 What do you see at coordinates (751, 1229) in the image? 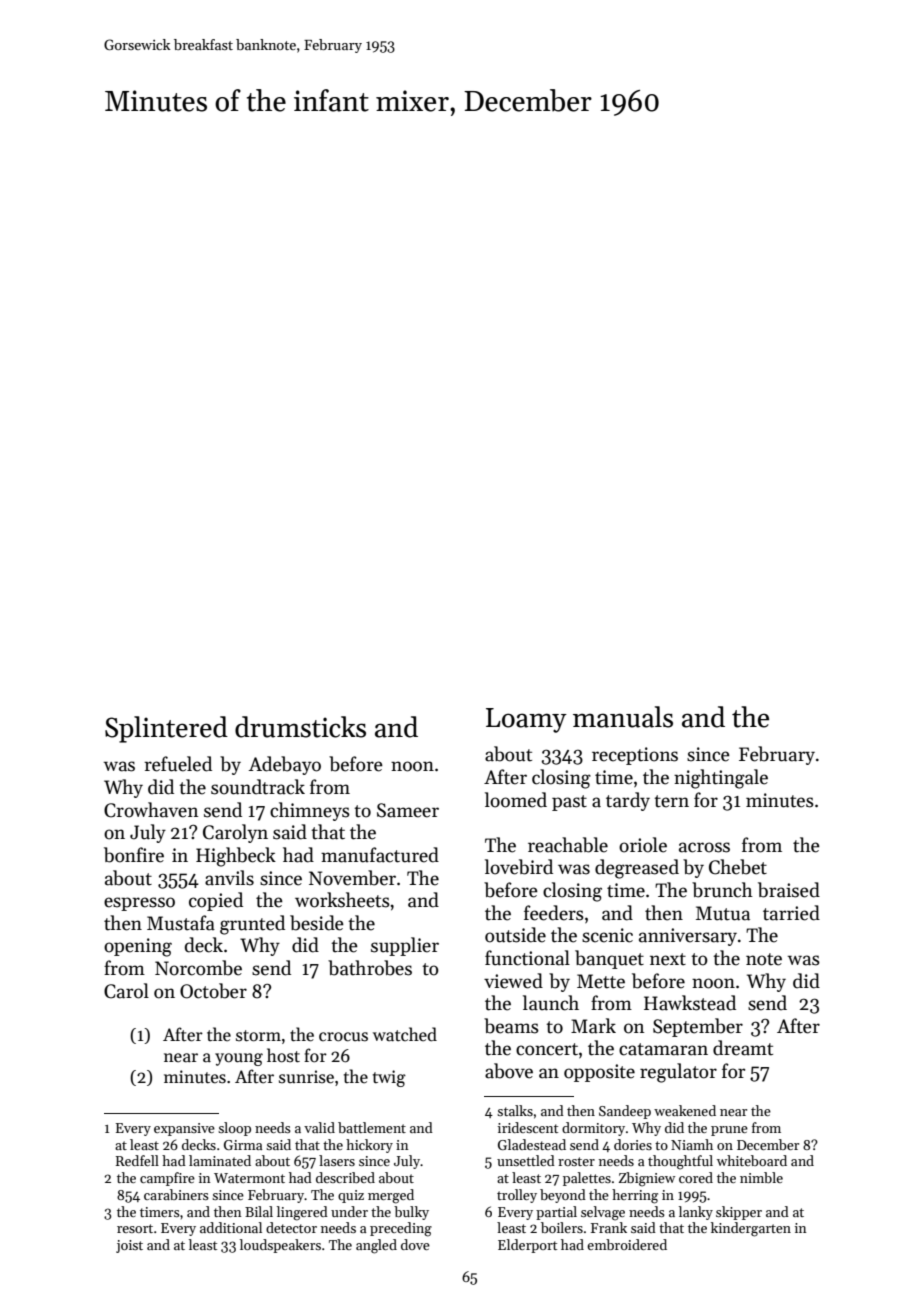
I see `kindergarten` at bounding box center [751, 1229].
